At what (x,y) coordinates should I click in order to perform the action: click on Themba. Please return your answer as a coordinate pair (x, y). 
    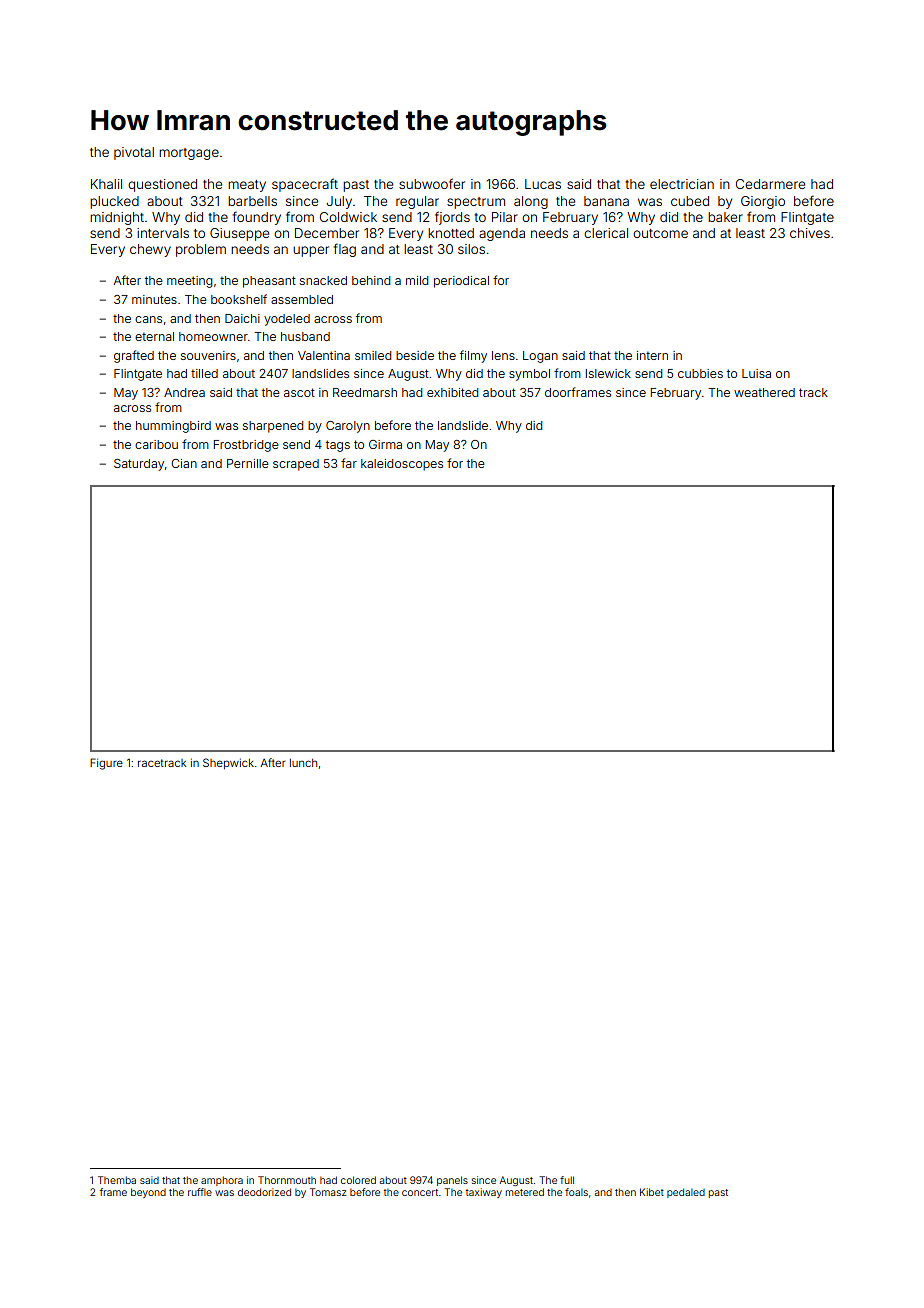
    Looking at the image, I should click on (117, 1180).
